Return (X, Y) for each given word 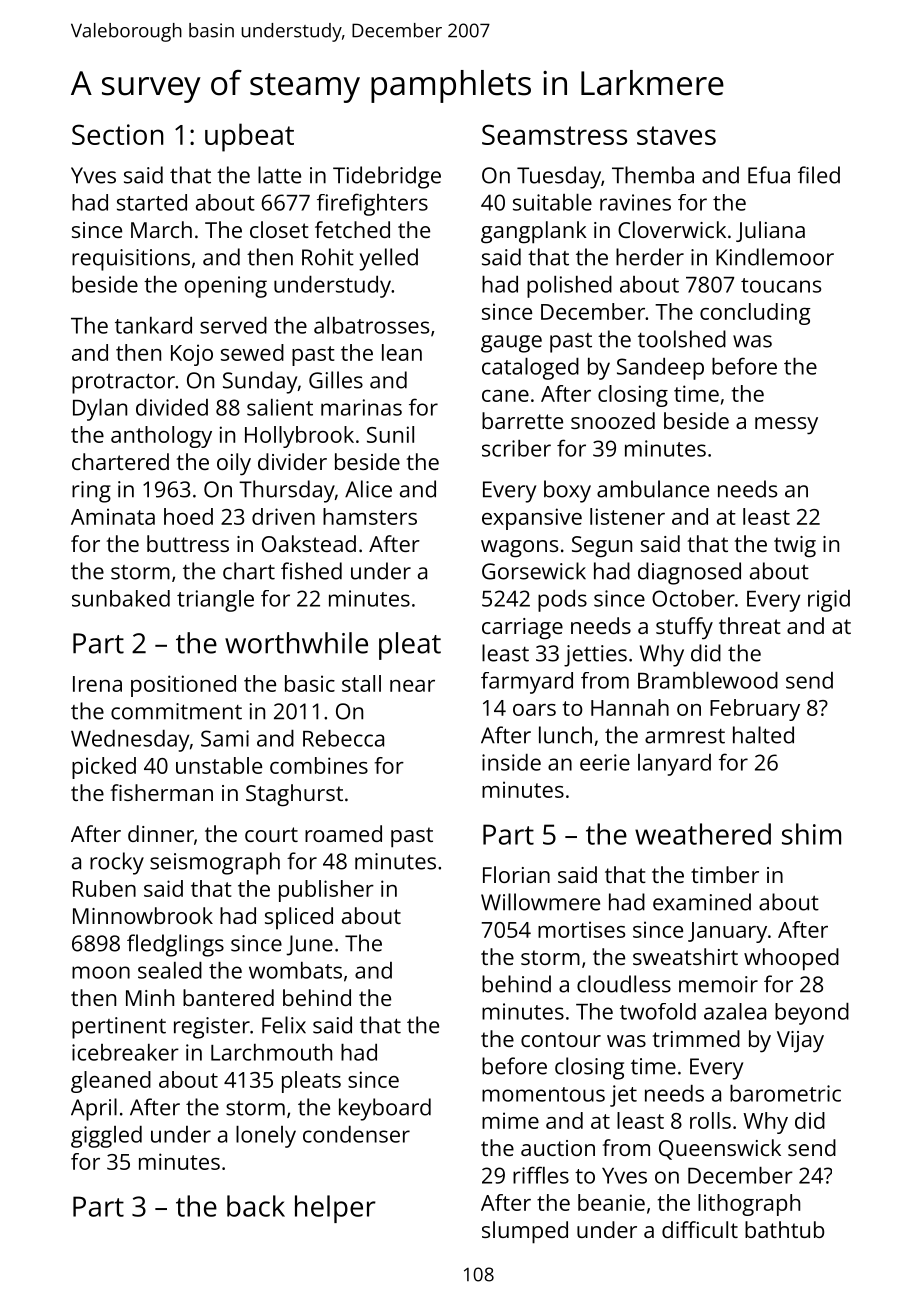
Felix (284, 1025)
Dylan (100, 410)
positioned (183, 686)
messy (786, 426)
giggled (106, 1137)
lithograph (749, 1205)
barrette (522, 420)
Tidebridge (387, 177)
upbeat (249, 137)
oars (534, 710)
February (755, 710)
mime (510, 1120)
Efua (769, 175)
